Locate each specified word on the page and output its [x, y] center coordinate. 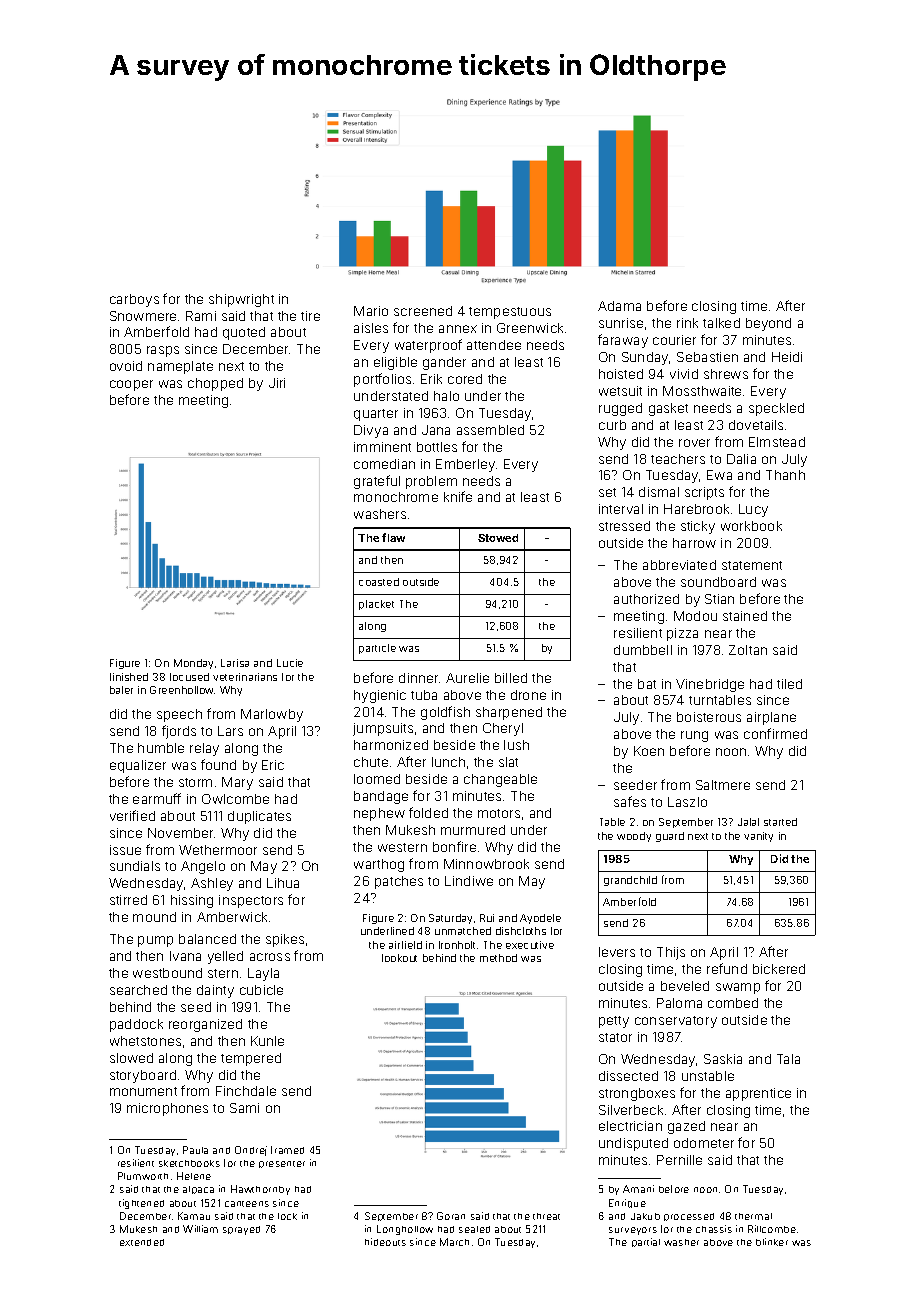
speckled [776, 409]
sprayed [241, 1230]
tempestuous [510, 313]
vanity [758, 837]
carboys [134, 300]
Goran [451, 1216]
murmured [473, 830]
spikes [285, 940]
